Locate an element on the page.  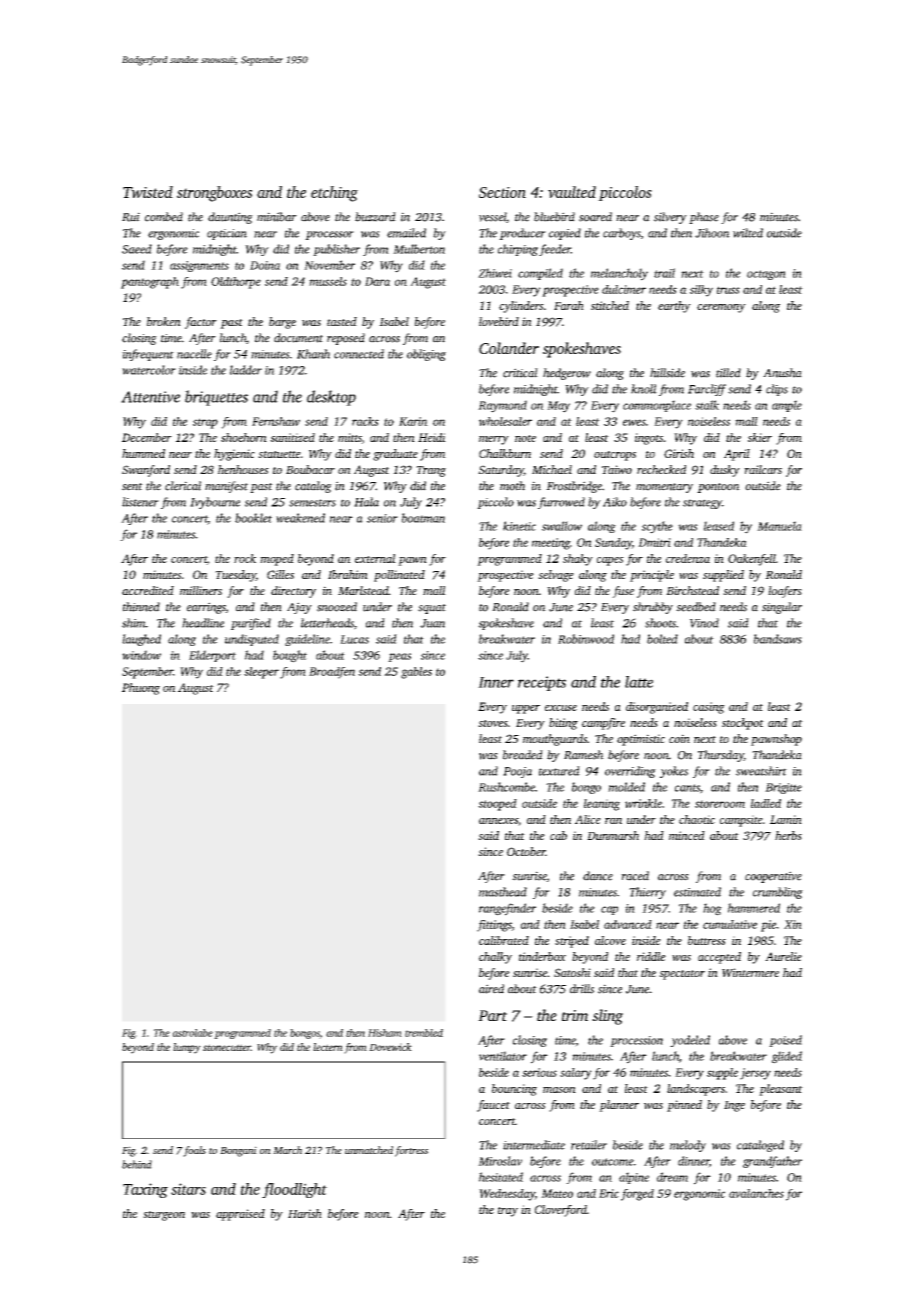
avalanches is located at coordinates (756, 1193).
